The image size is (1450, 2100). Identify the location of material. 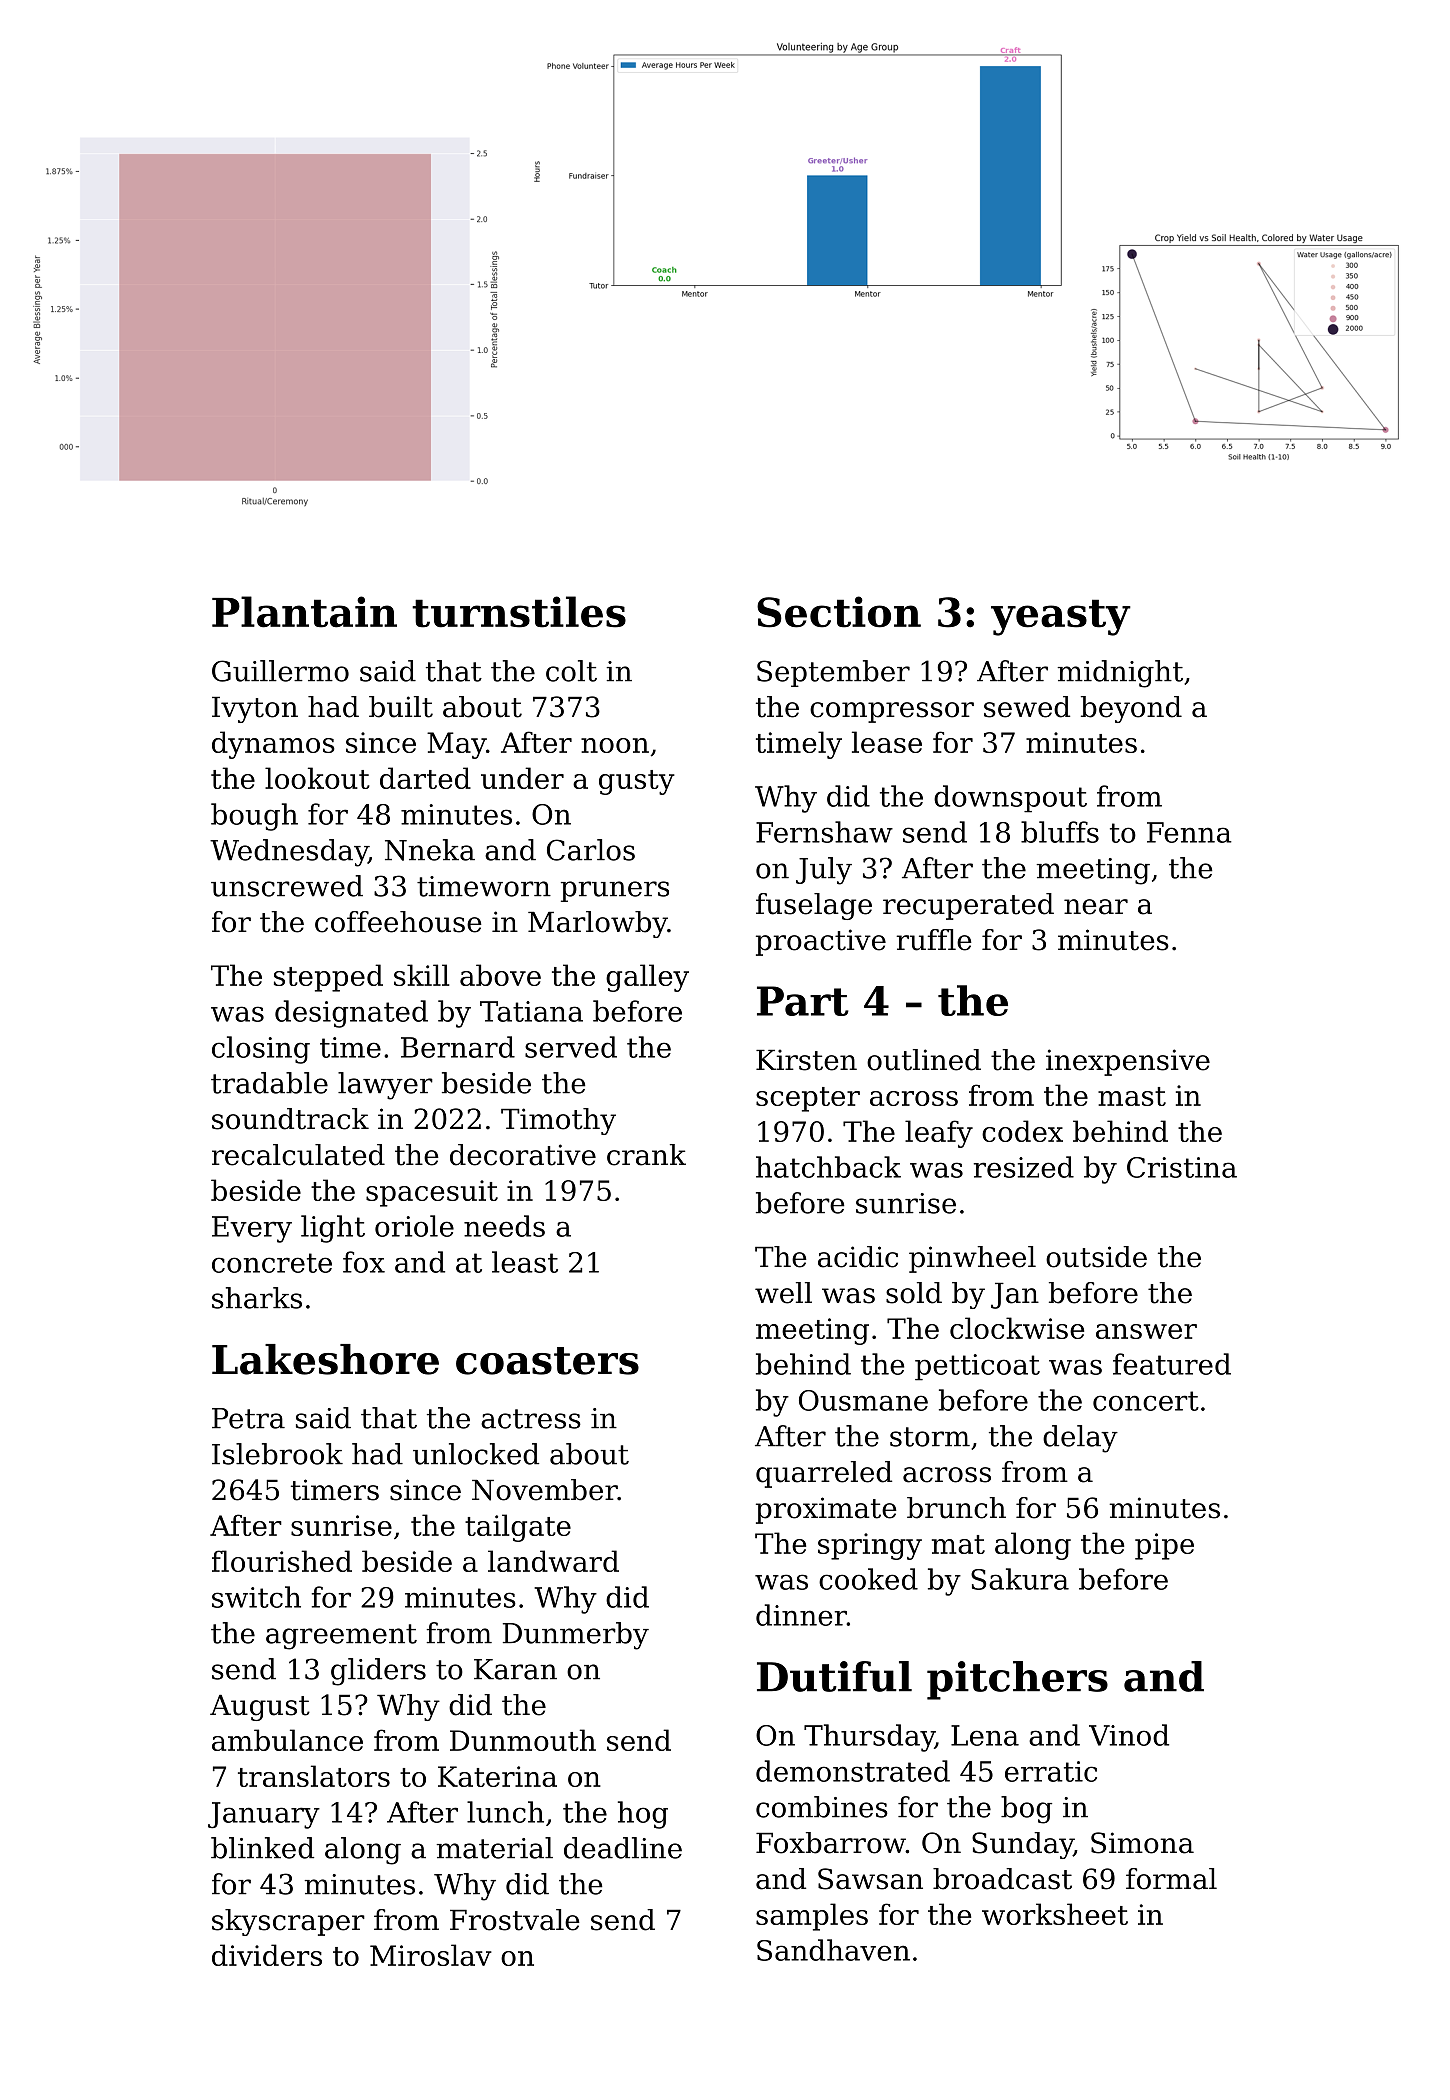
(494, 1848).
